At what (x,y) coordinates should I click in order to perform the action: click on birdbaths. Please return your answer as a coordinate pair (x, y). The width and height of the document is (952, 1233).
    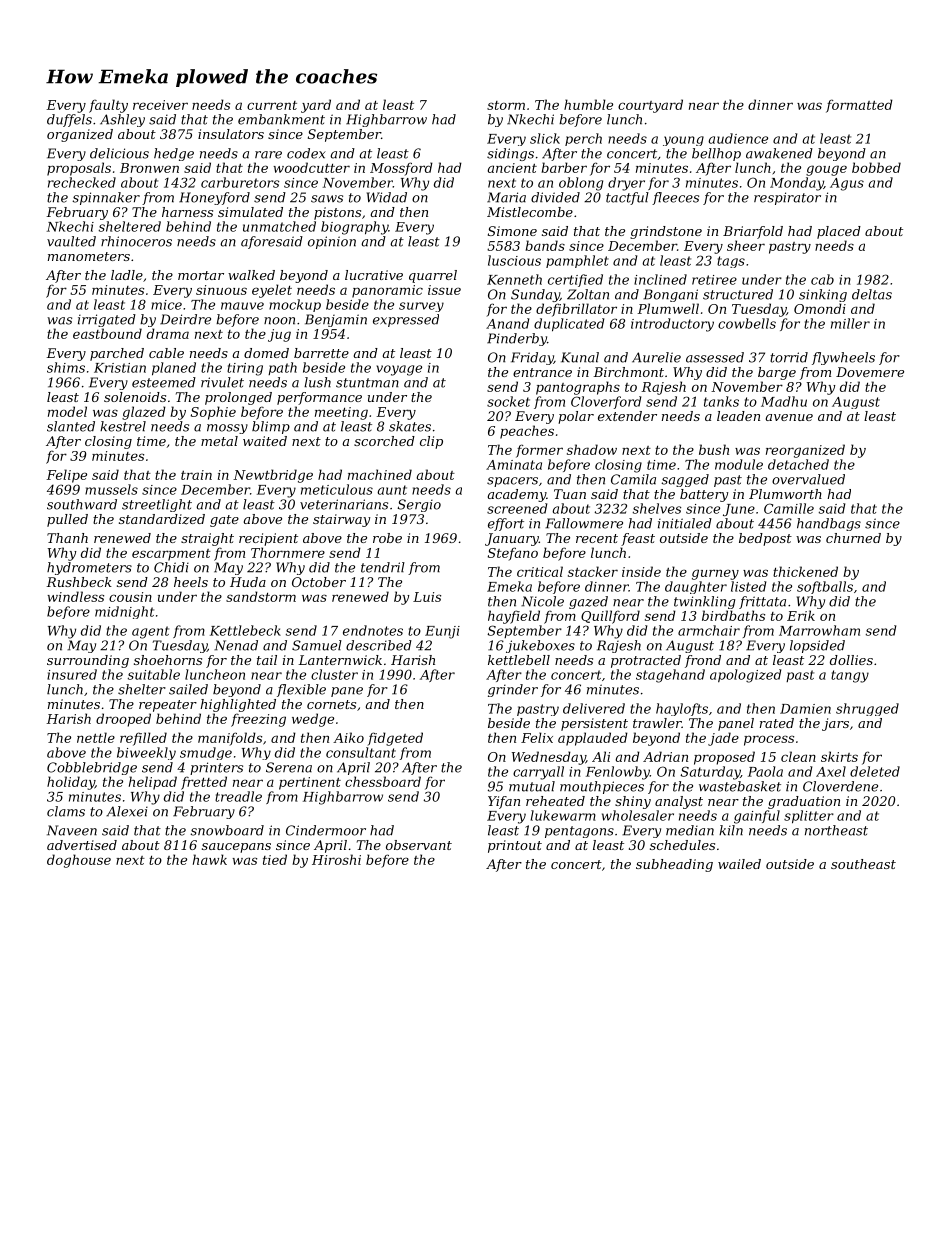
    Looking at the image, I should click on (733, 615).
